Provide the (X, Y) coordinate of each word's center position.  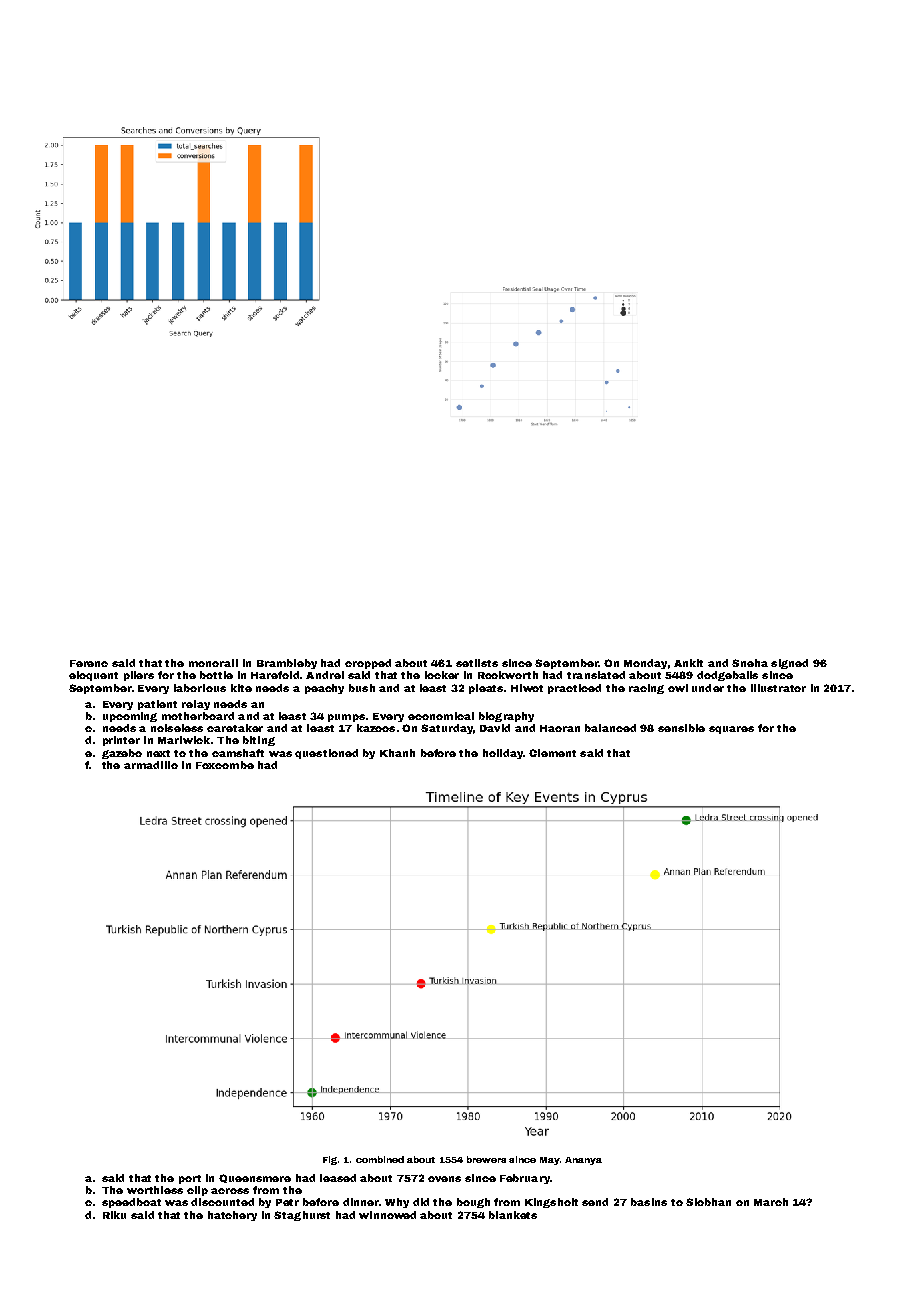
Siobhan (708, 1202)
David (495, 728)
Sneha (750, 663)
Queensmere (255, 1178)
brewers (486, 1159)
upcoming (130, 717)
